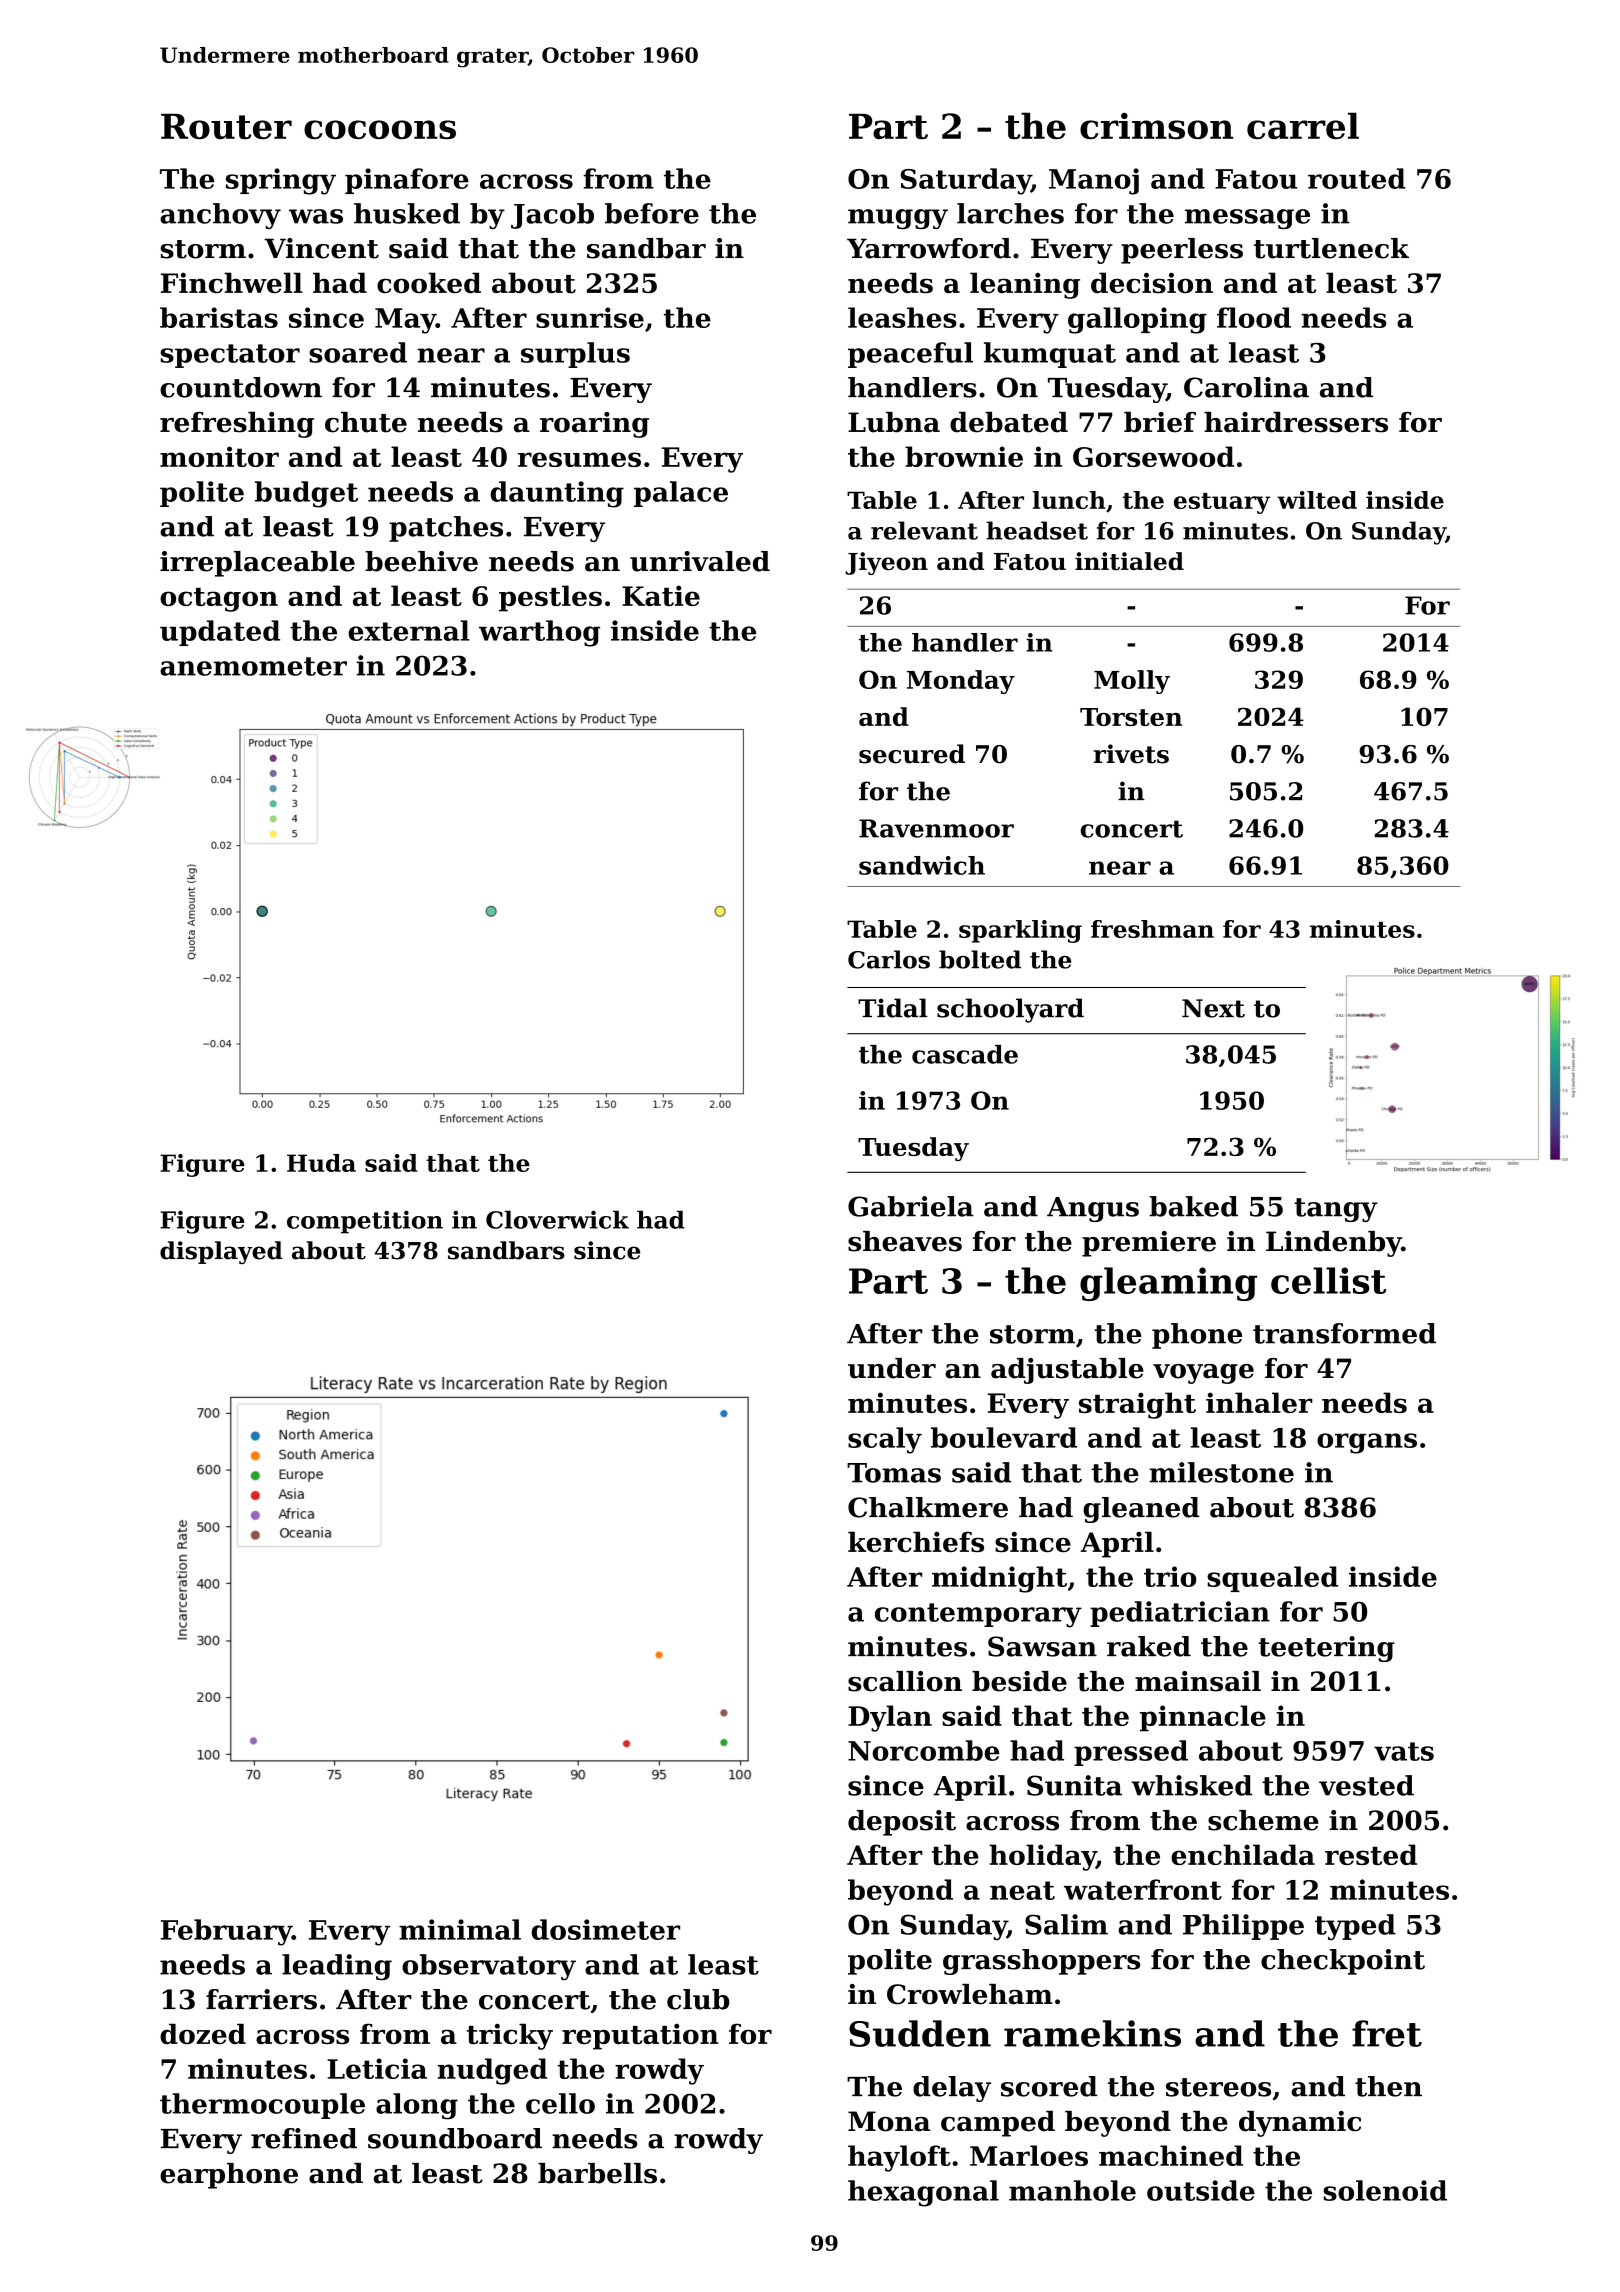 Image resolution: width=1620 pixels, height=2292 pixels. Describe the element at coordinates (380, 129) in the document. I see `cocoons` at that location.
